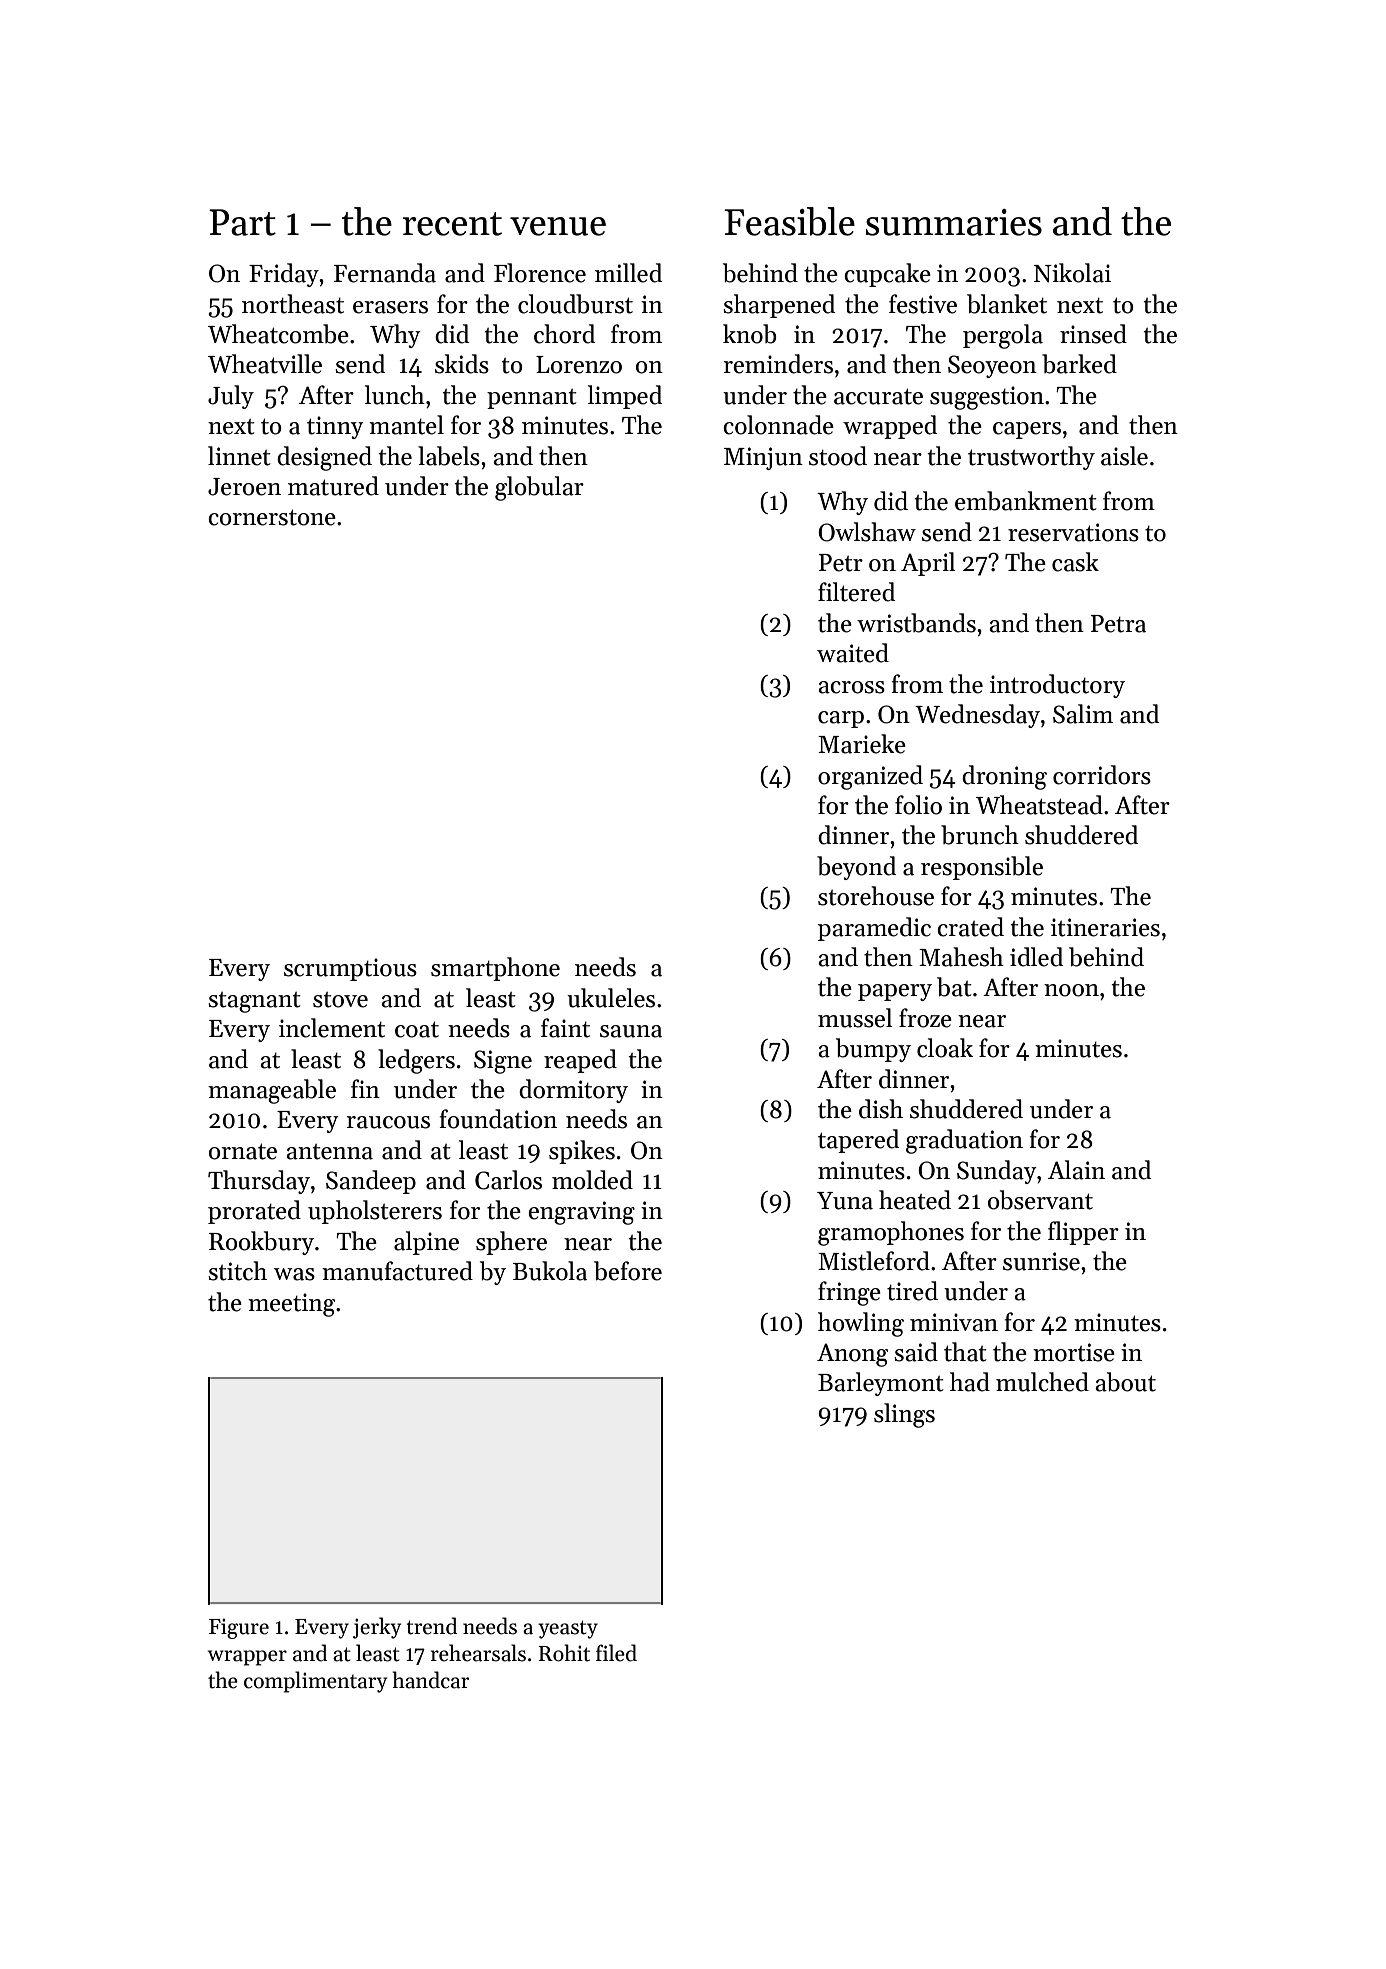 Image resolution: width=1386 pixels, height=1969 pixels. I want to click on dormitory, so click(573, 1091).
